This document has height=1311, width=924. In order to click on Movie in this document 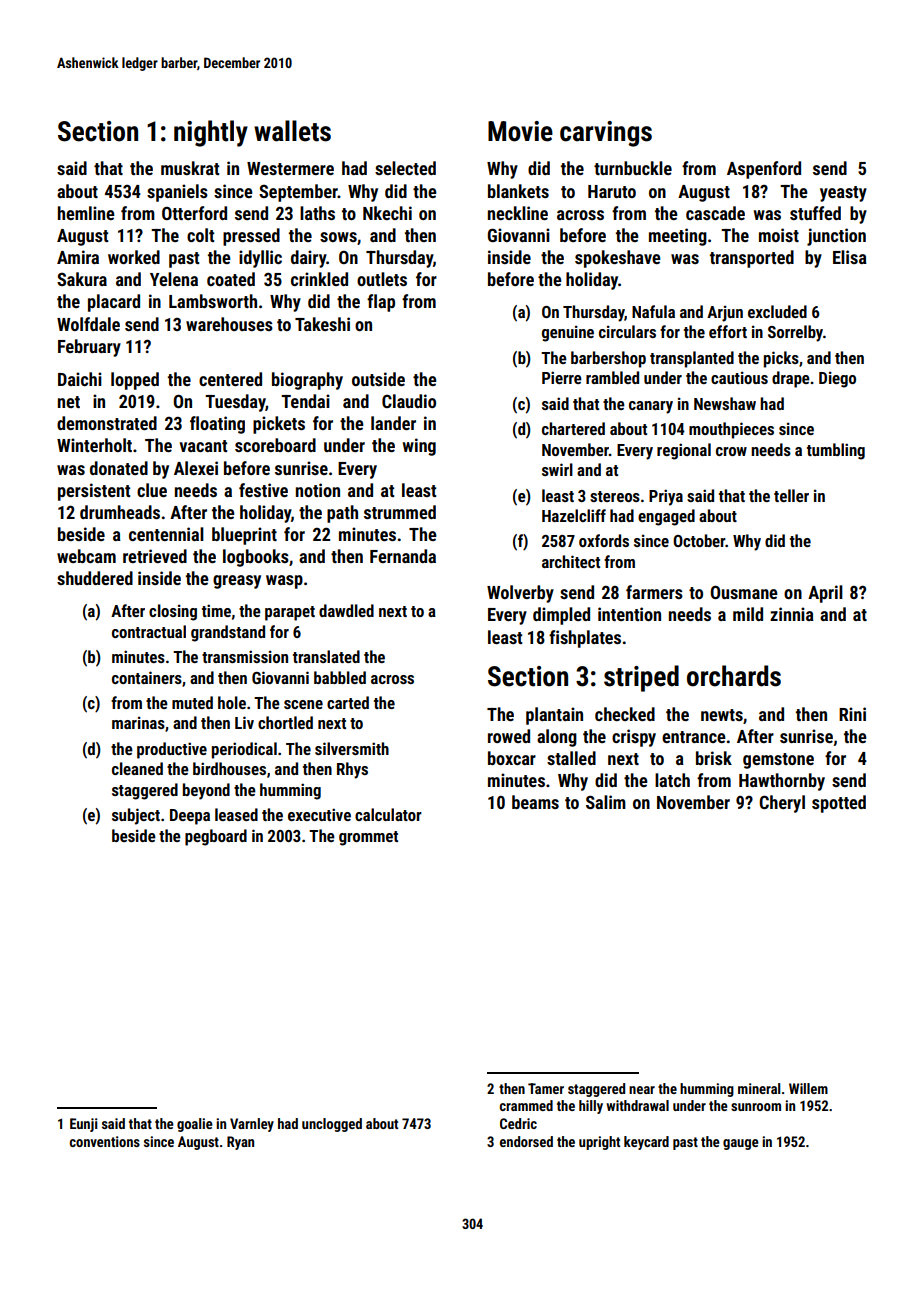, I will do `click(520, 131)`.
